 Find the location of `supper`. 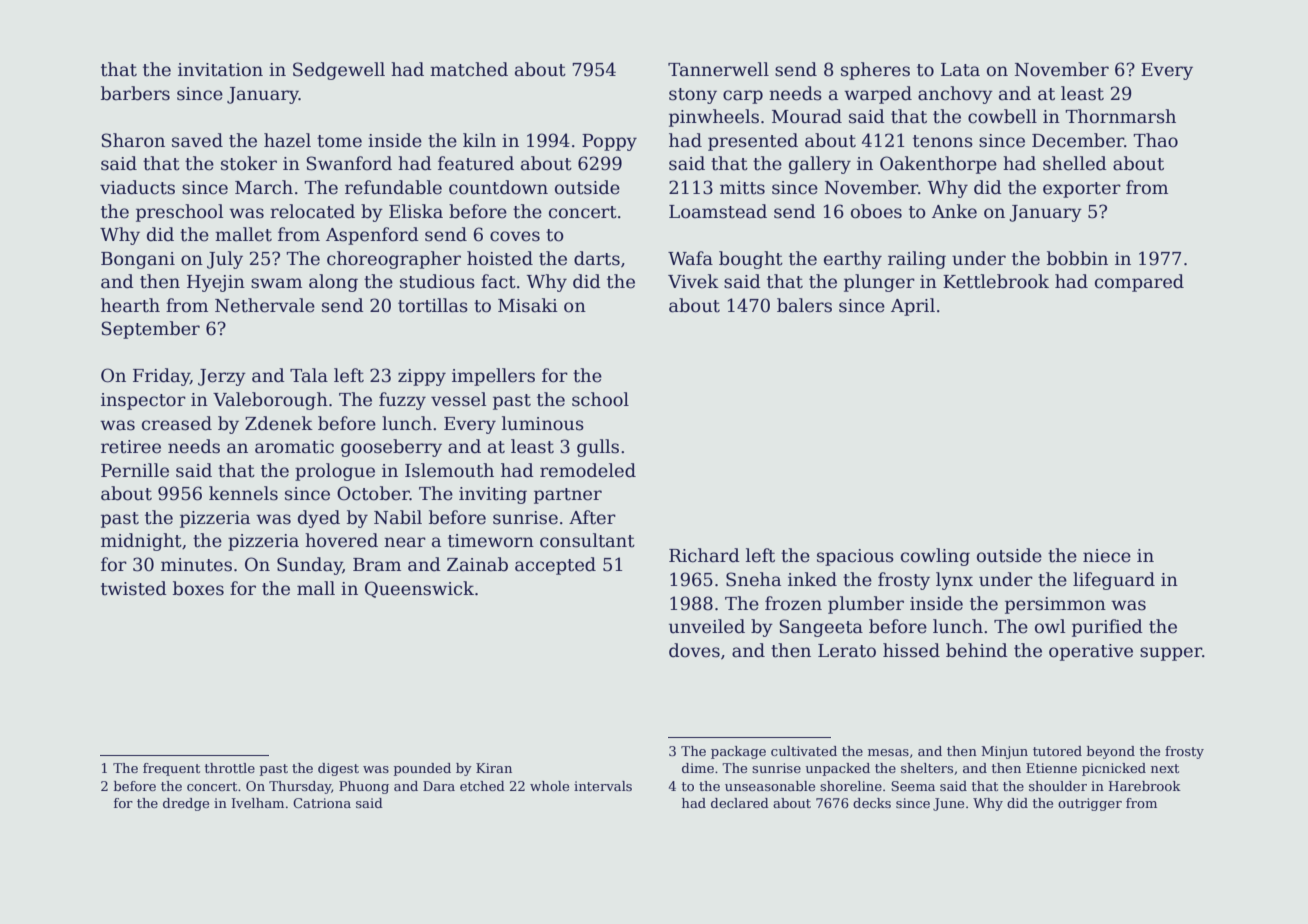

supper is located at coordinates (1171, 654).
